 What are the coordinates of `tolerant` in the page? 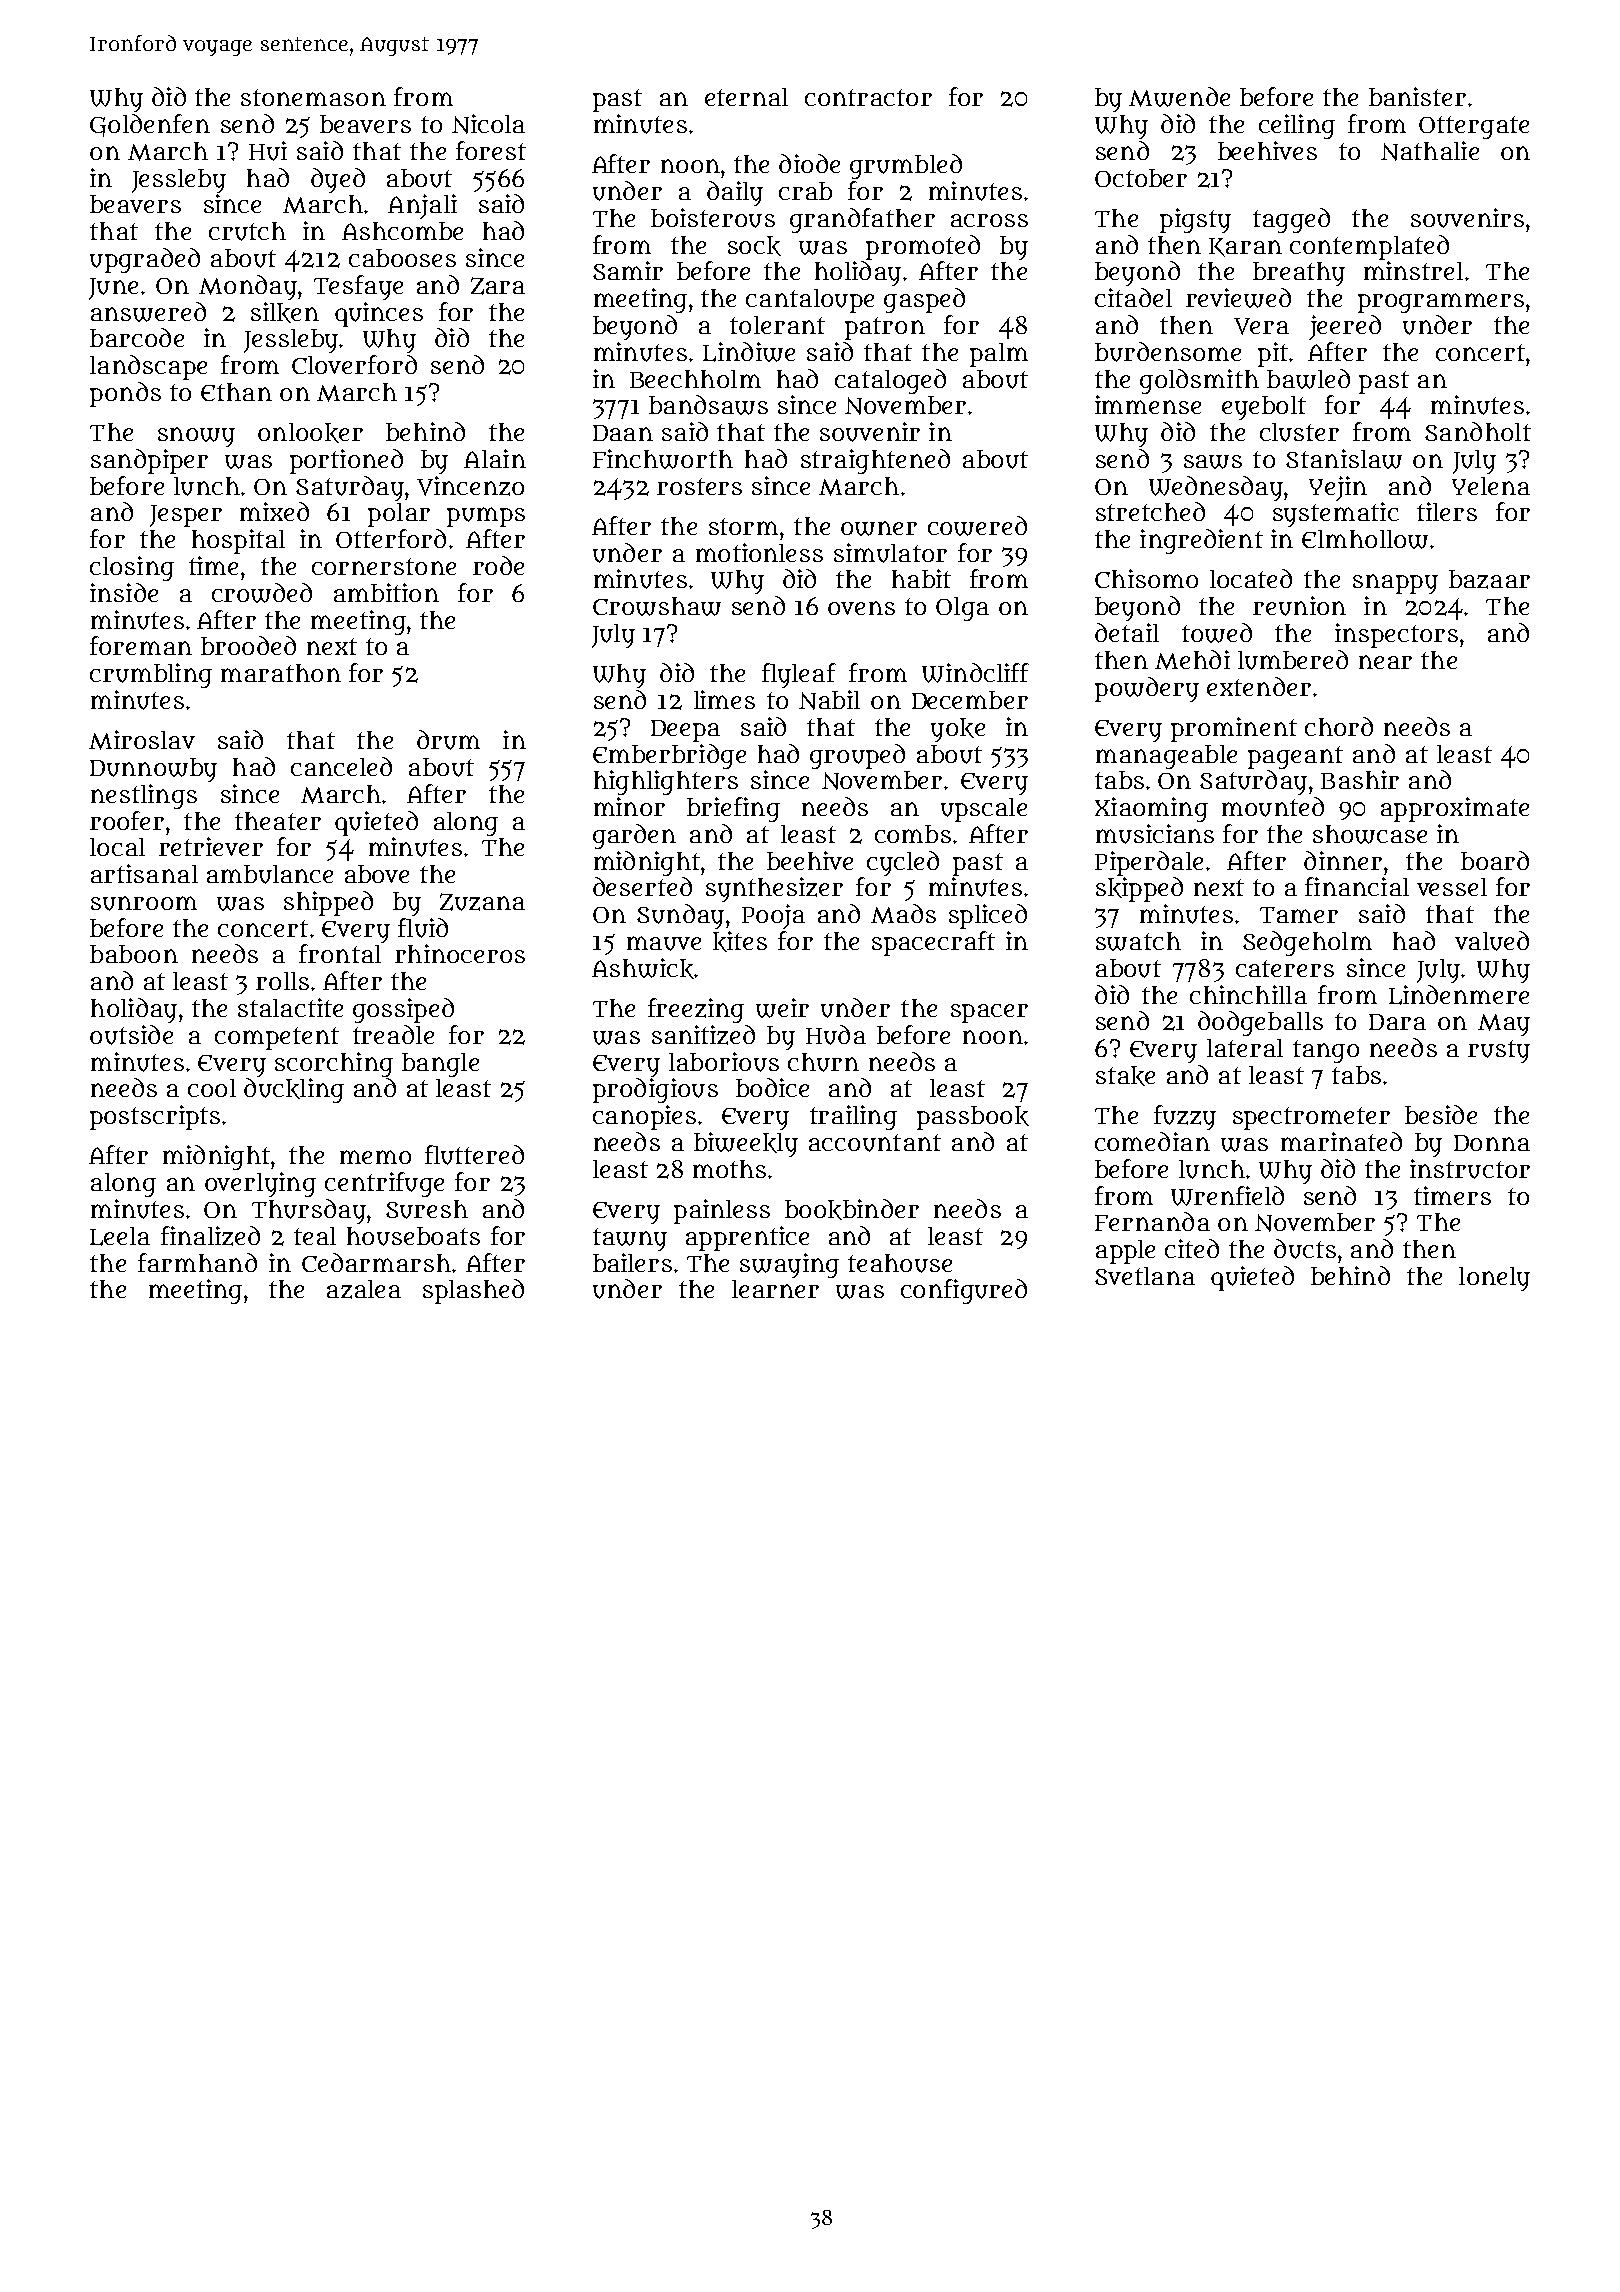 It's located at (777, 325).
